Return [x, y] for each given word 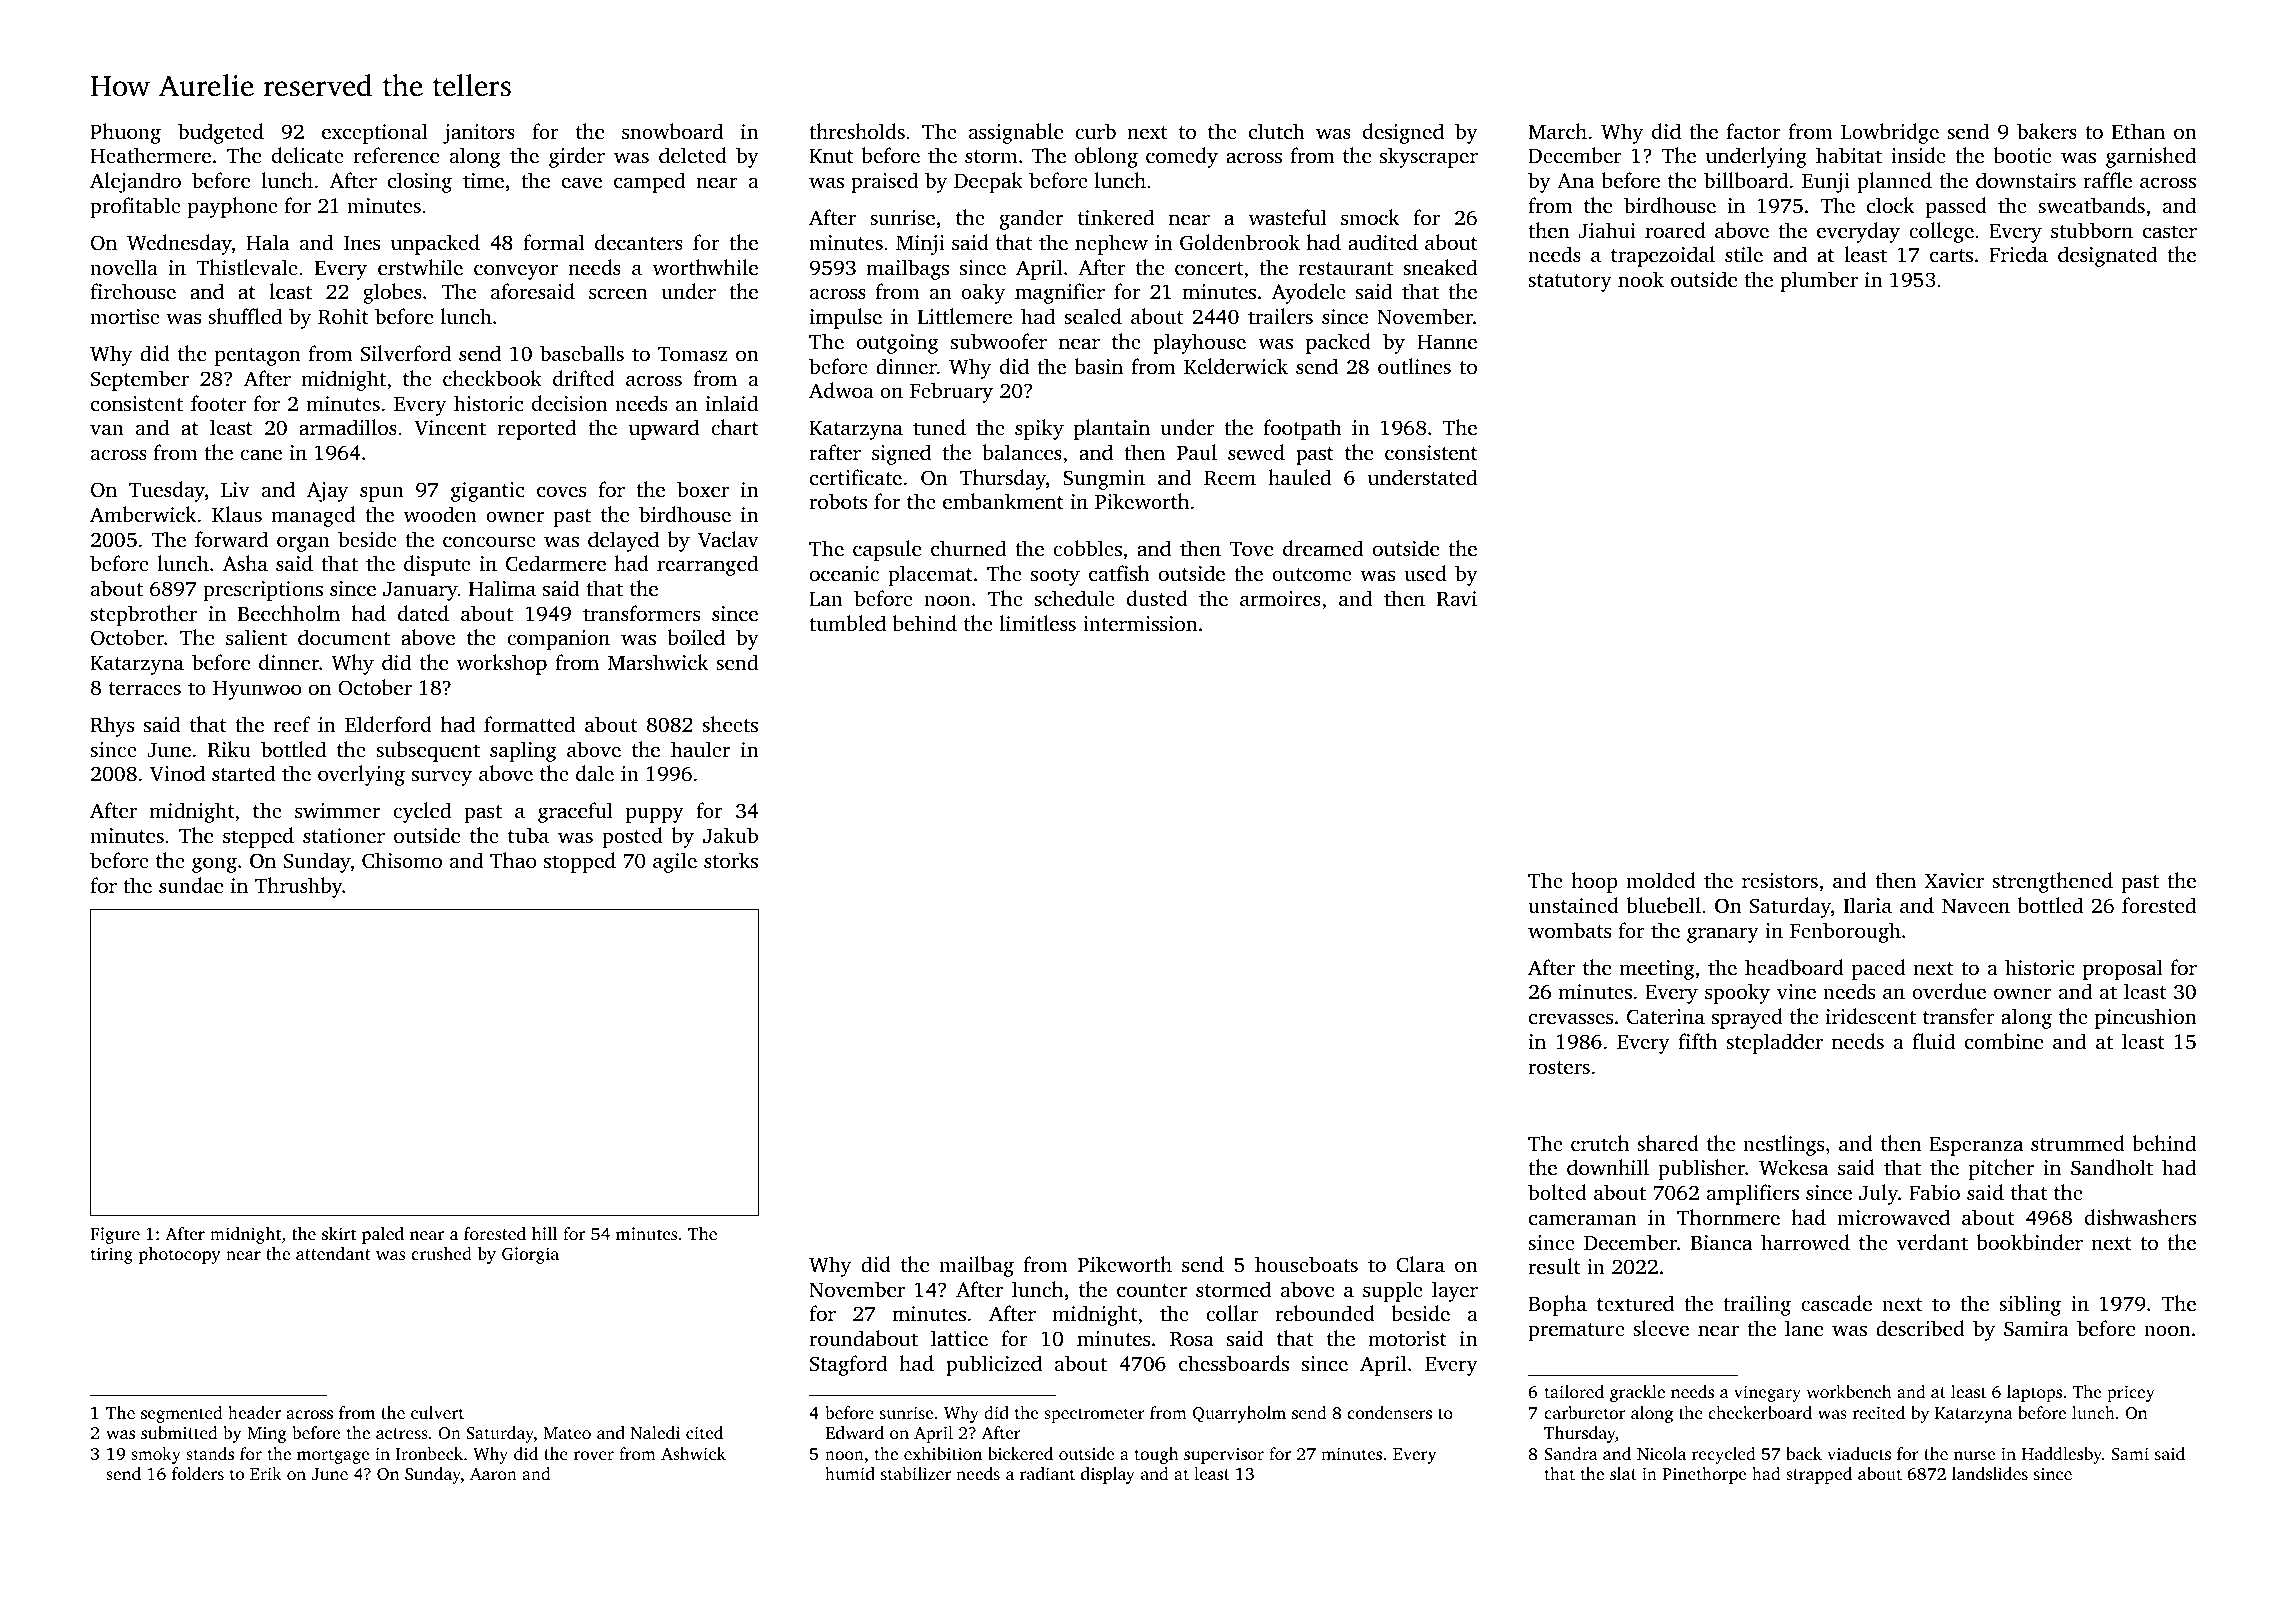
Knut [831, 156]
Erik [266, 1473]
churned [968, 548]
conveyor [516, 272]
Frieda [2018, 254]
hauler [700, 749]
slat [1623, 1473]
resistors [1780, 880]
